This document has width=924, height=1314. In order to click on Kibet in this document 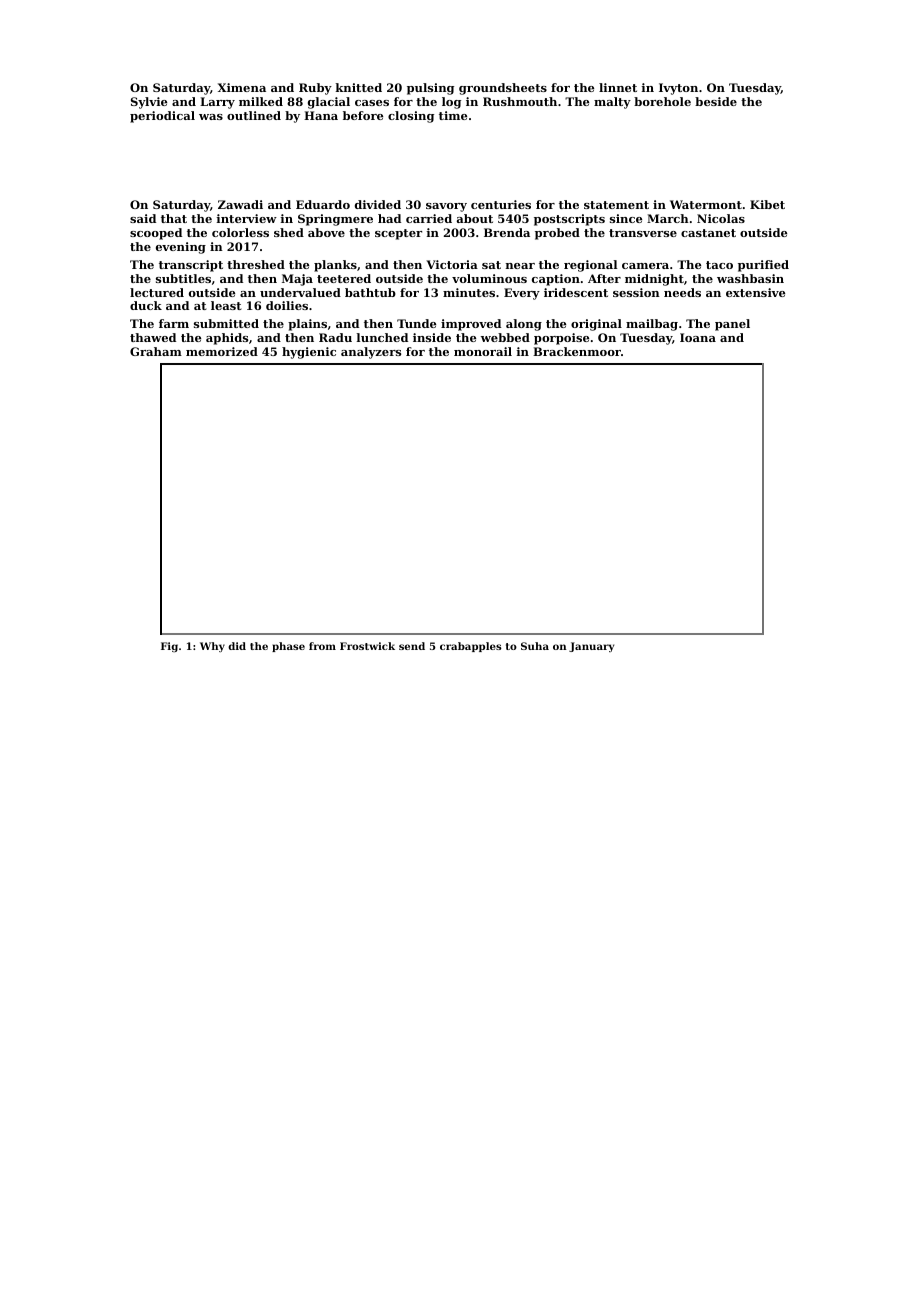, I will do `click(767, 204)`.
